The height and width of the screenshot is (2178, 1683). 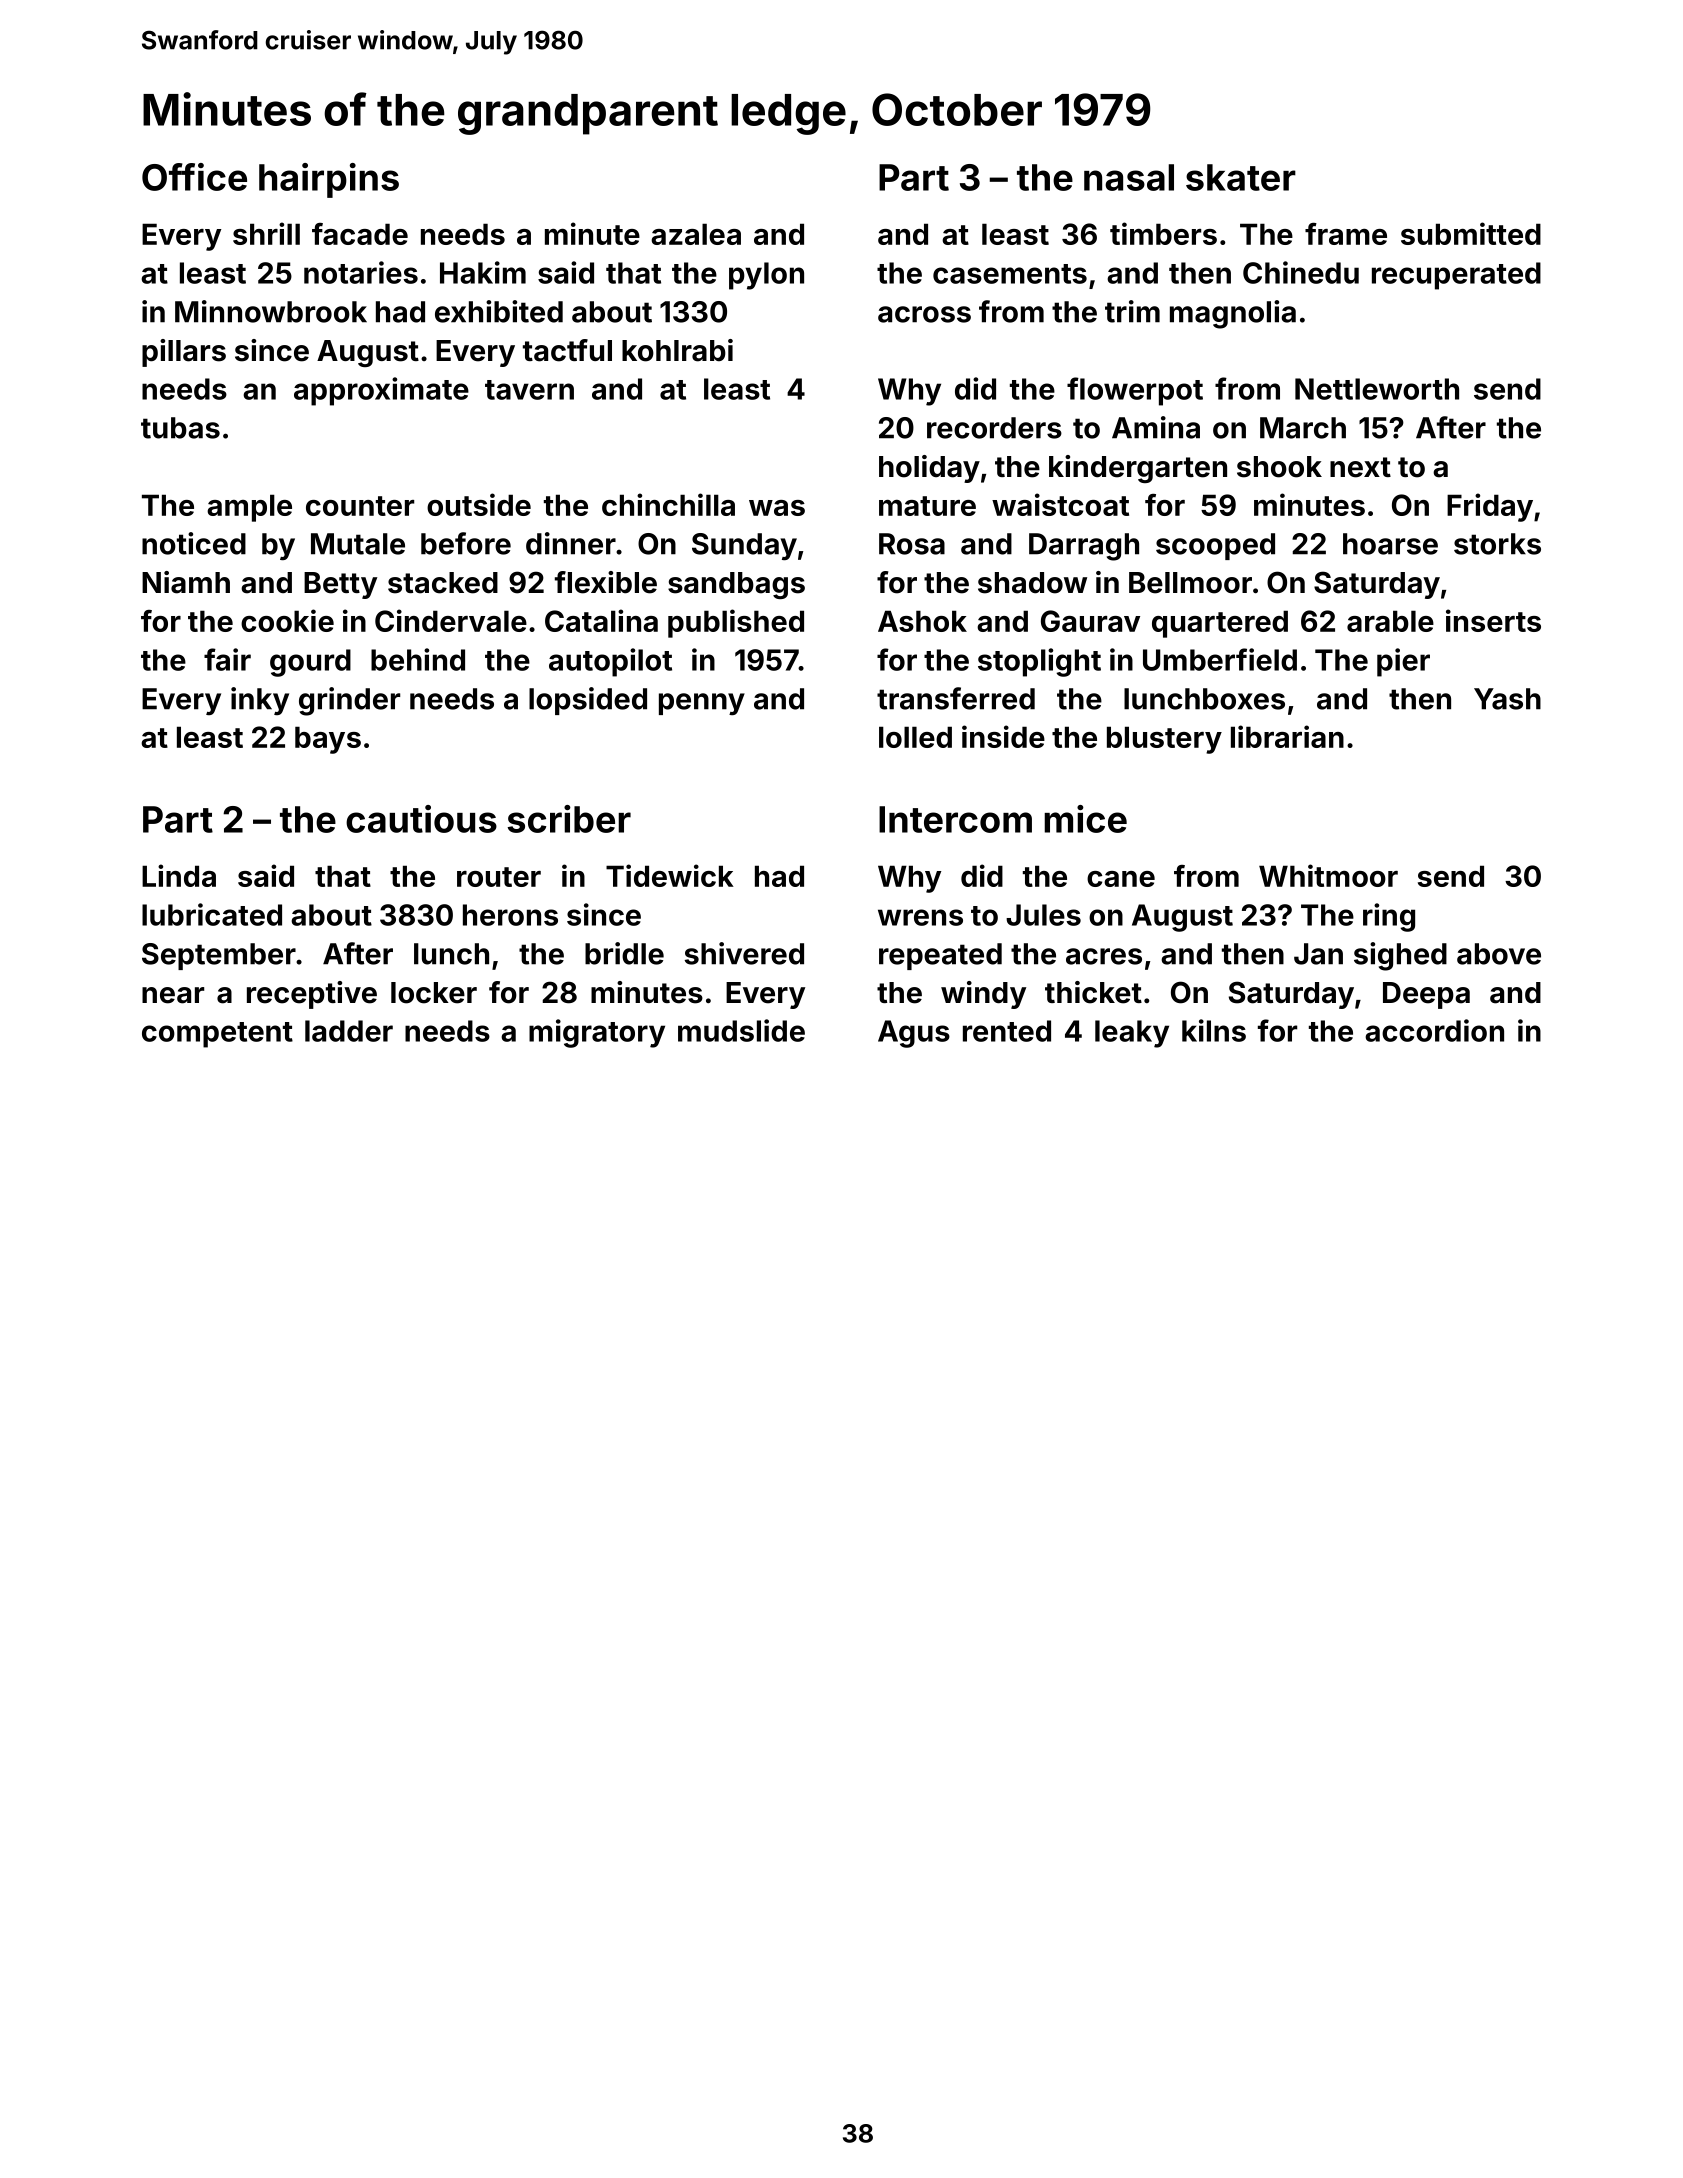 I want to click on inserts, so click(x=1493, y=620).
